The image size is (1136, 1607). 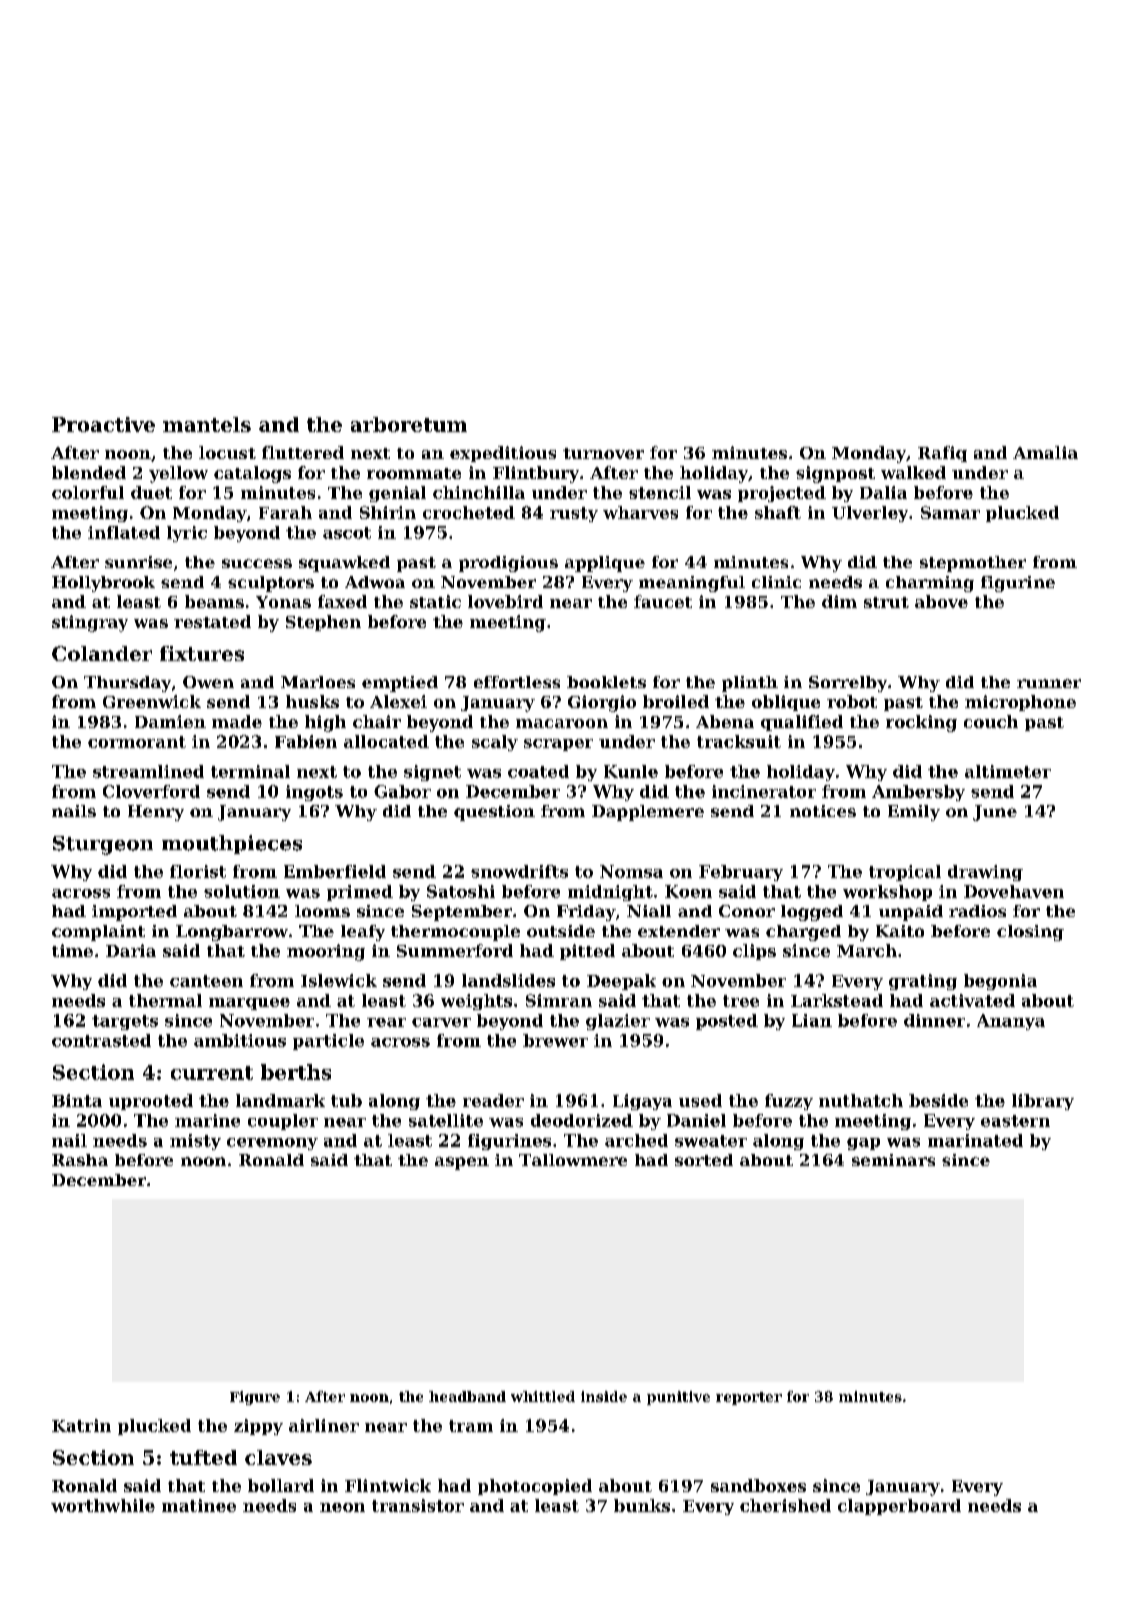 I want to click on stepmother, so click(x=973, y=564).
